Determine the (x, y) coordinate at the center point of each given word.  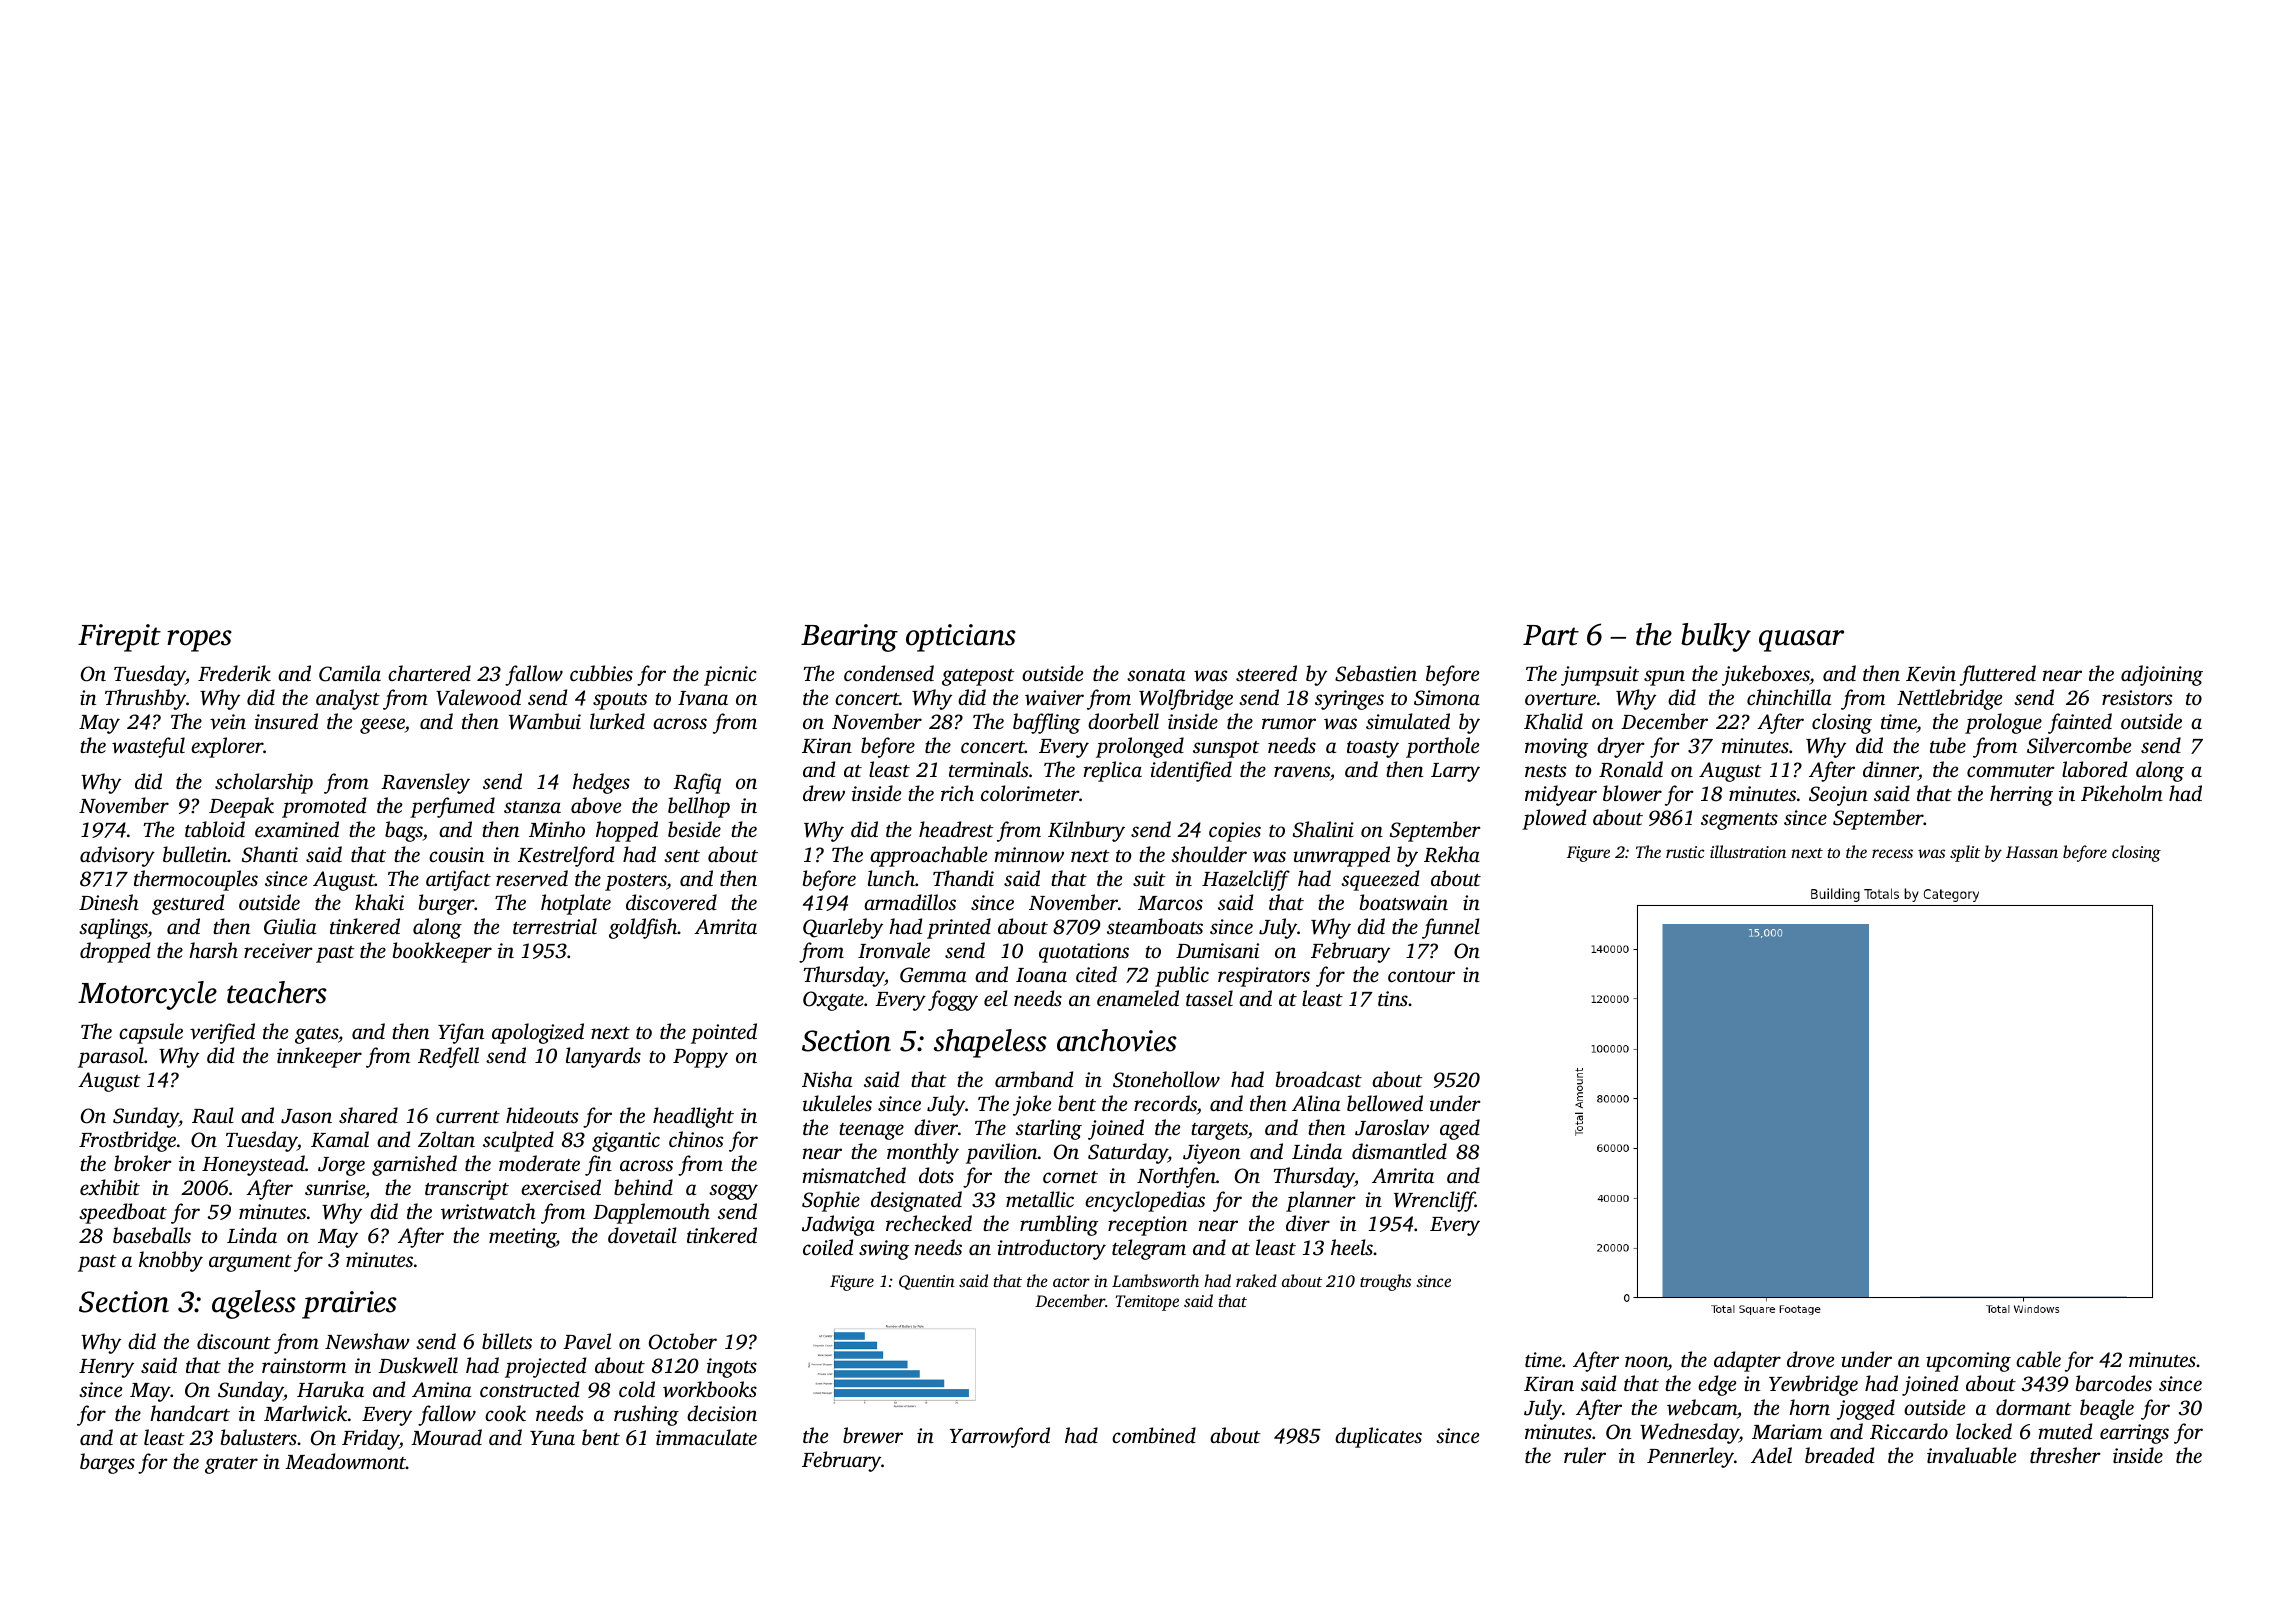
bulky (1716, 637)
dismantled (1399, 1151)
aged (1460, 1129)
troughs (1385, 1282)
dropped (115, 952)
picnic (730, 676)
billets (507, 1341)
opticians (961, 638)
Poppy (700, 1058)
